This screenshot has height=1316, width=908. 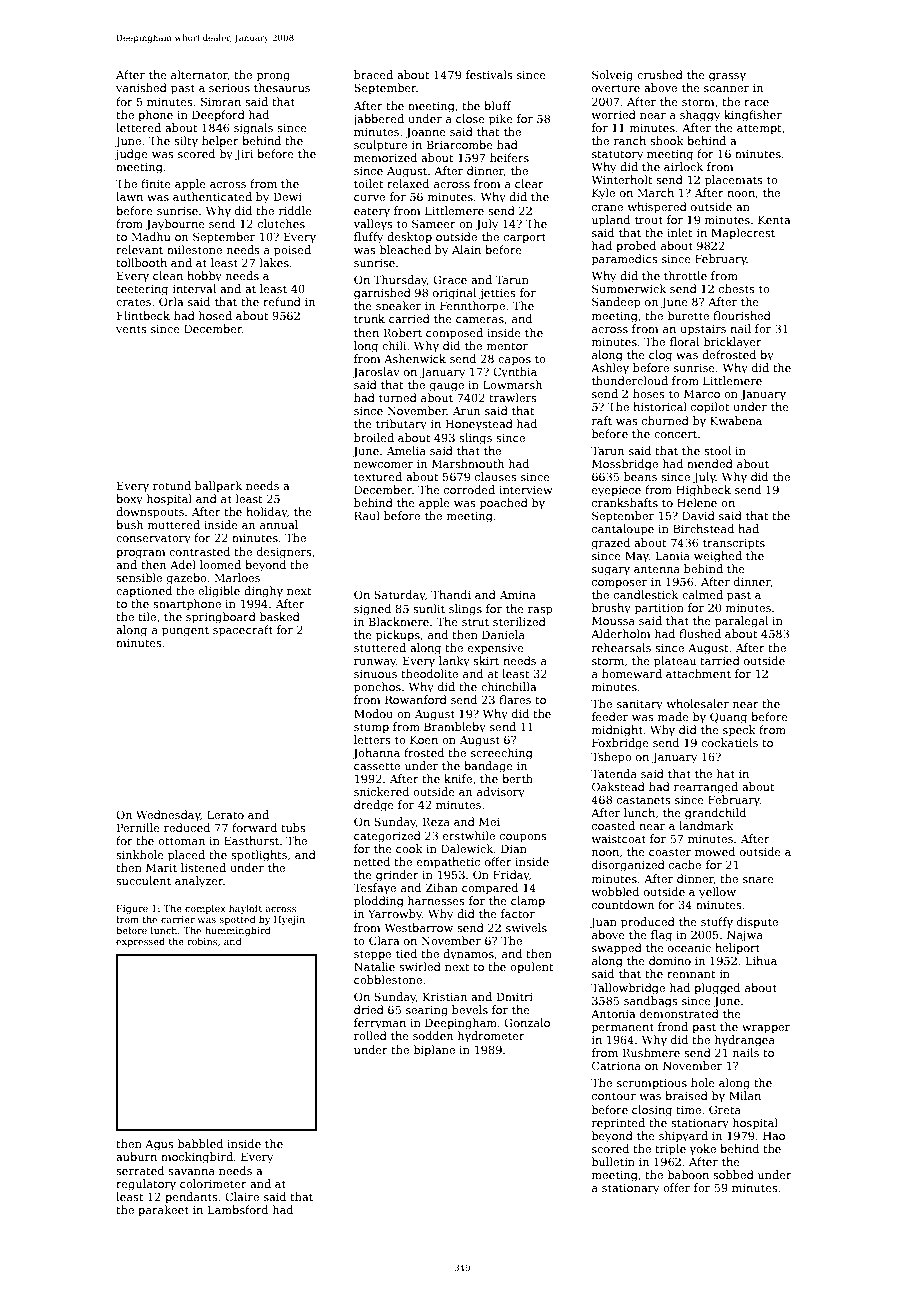 What do you see at coordinates (146, 1185) in the screenshot?
I see `regulatory` at bounding box center [146, 1185].
